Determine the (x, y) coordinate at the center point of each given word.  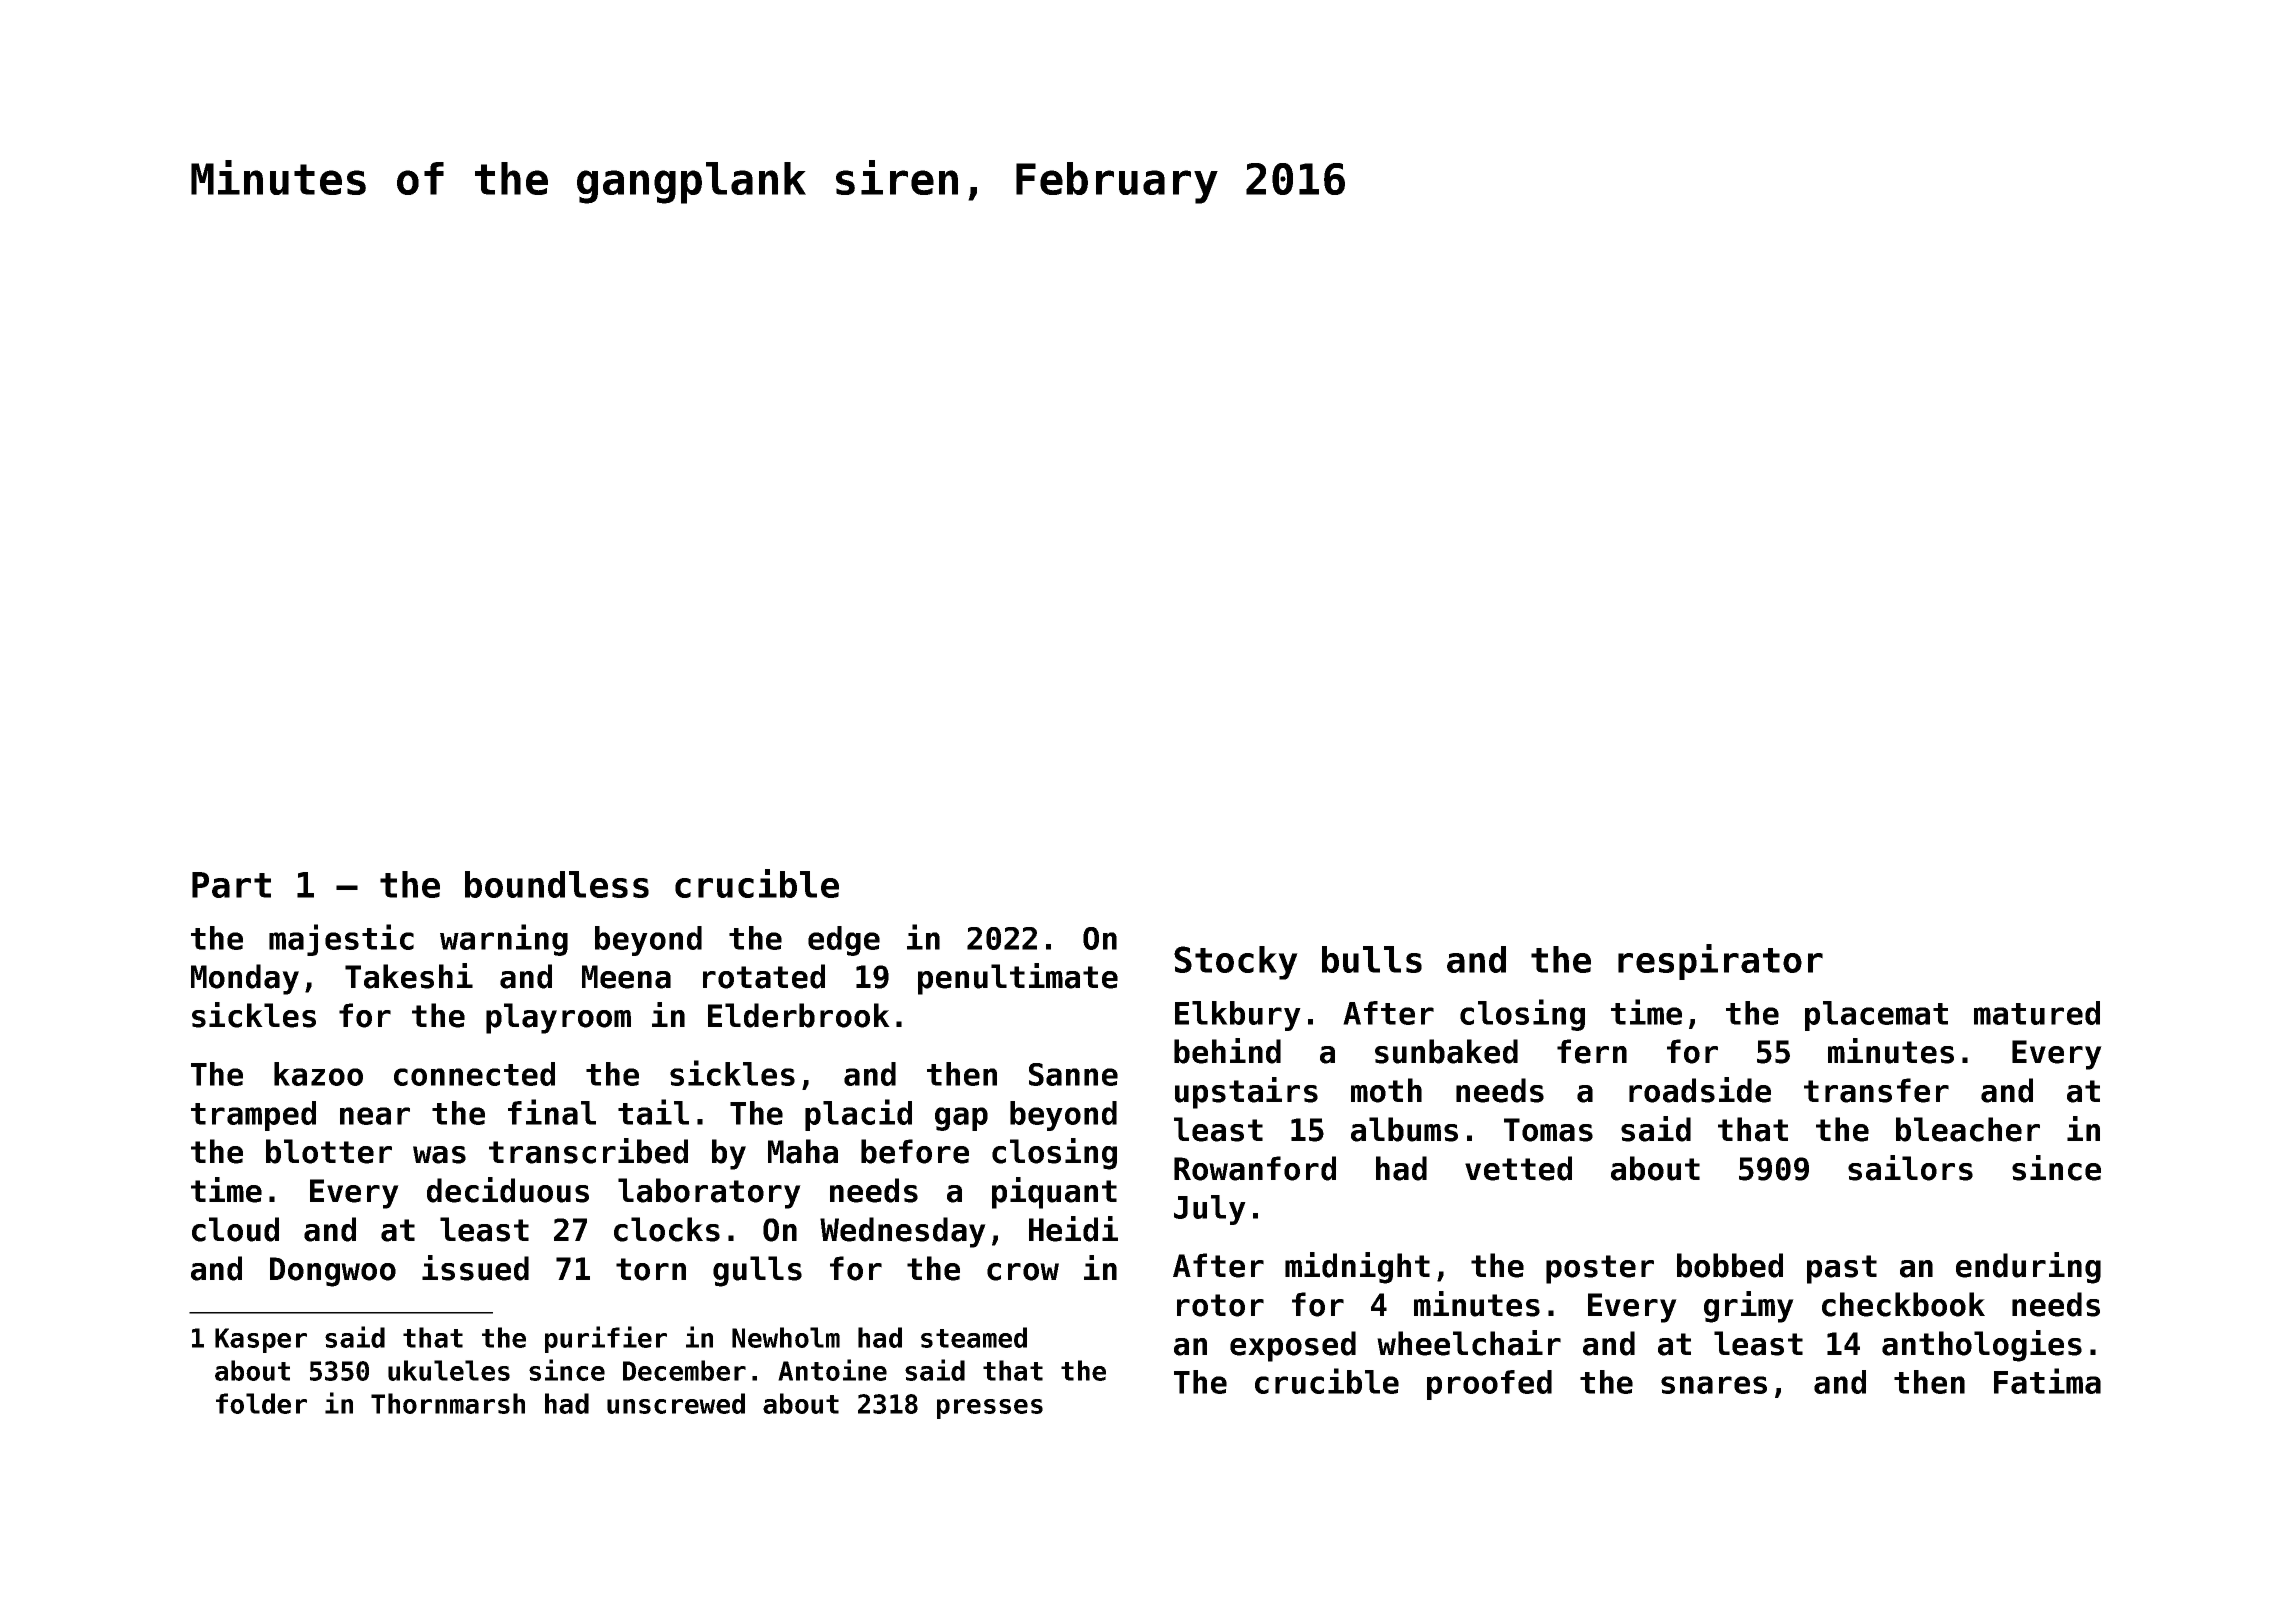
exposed (1293, 1346)
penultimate (1018, 979)
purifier (606, 1339)
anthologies (1982, 1346)
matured (2037, 1013)
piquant (1054, 1193)
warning (504, 940)
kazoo (318, 1074)
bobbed (1730, 1265)
